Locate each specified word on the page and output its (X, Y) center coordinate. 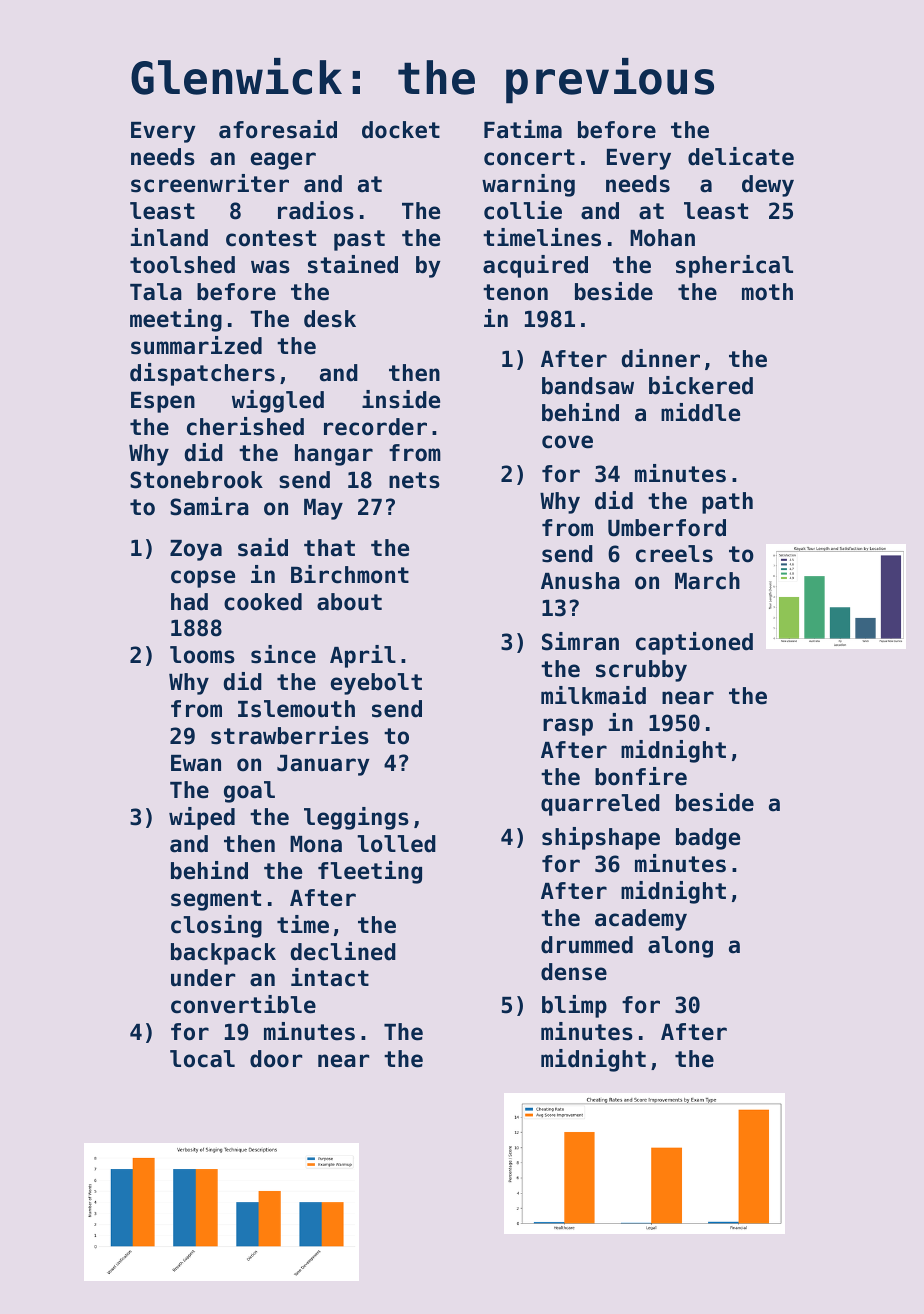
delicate (741, 156)
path (727, 503)
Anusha (580, 581)
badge (708, 839)
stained (353, 264)
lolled (396, 844)
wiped (202, 818)
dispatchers (202, 374)
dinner (661, 358)
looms (202, 655)
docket (401, 130)
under (203, 978)
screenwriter (210, 183)
